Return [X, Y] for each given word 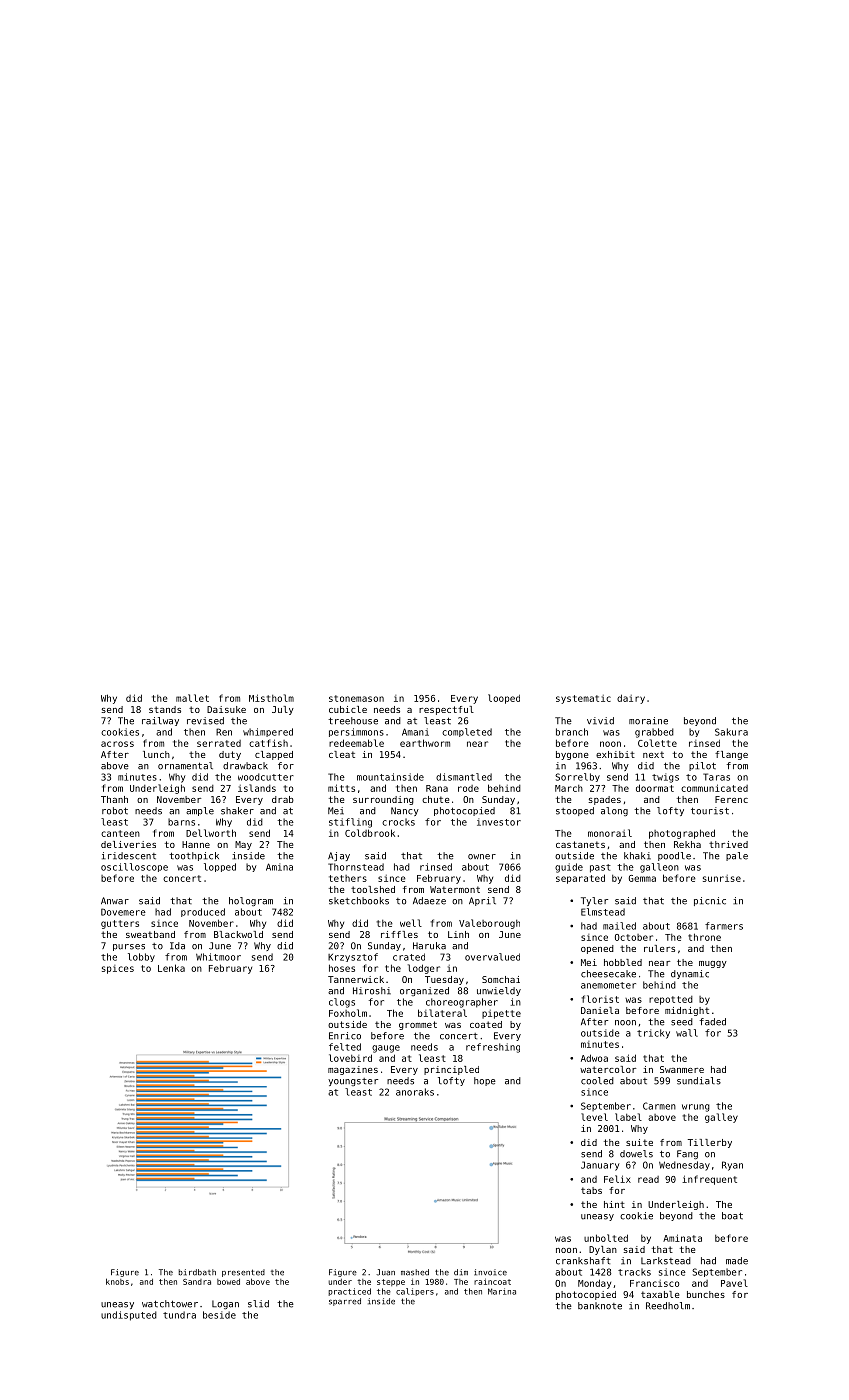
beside [219, 1315]
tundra [179, 1315]
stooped [575, 811]
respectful [446, 710]
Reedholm [668, 1306]
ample [200, 811]
